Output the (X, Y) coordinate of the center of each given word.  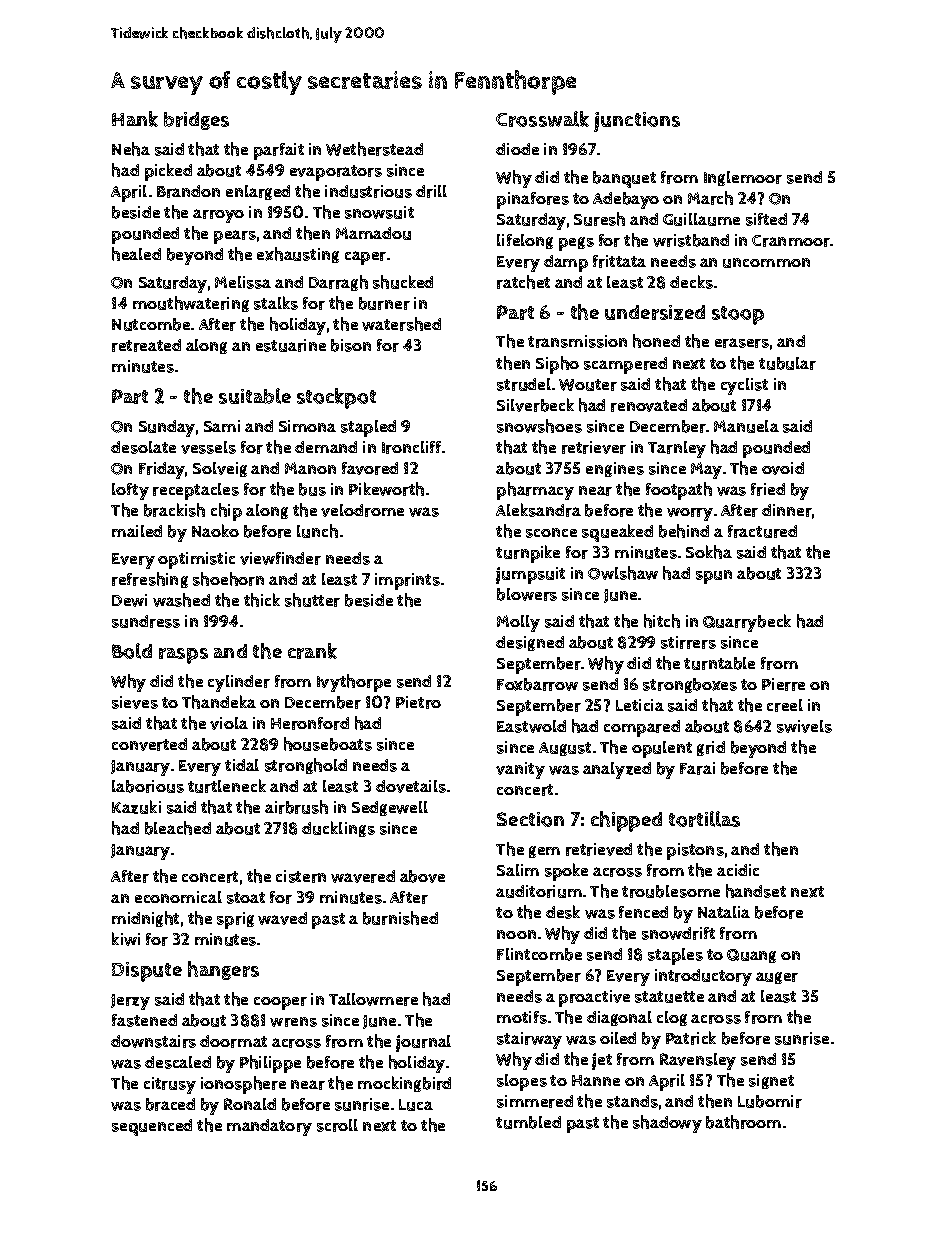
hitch (662, 621)
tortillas (704, 819)
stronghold (306, 766)
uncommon (766, 263)
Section (530, 819)
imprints (407, 581)
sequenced (152, 1127)
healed (136, 254)
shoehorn (228, 579)
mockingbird (404, 1084)
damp (566, 263)
